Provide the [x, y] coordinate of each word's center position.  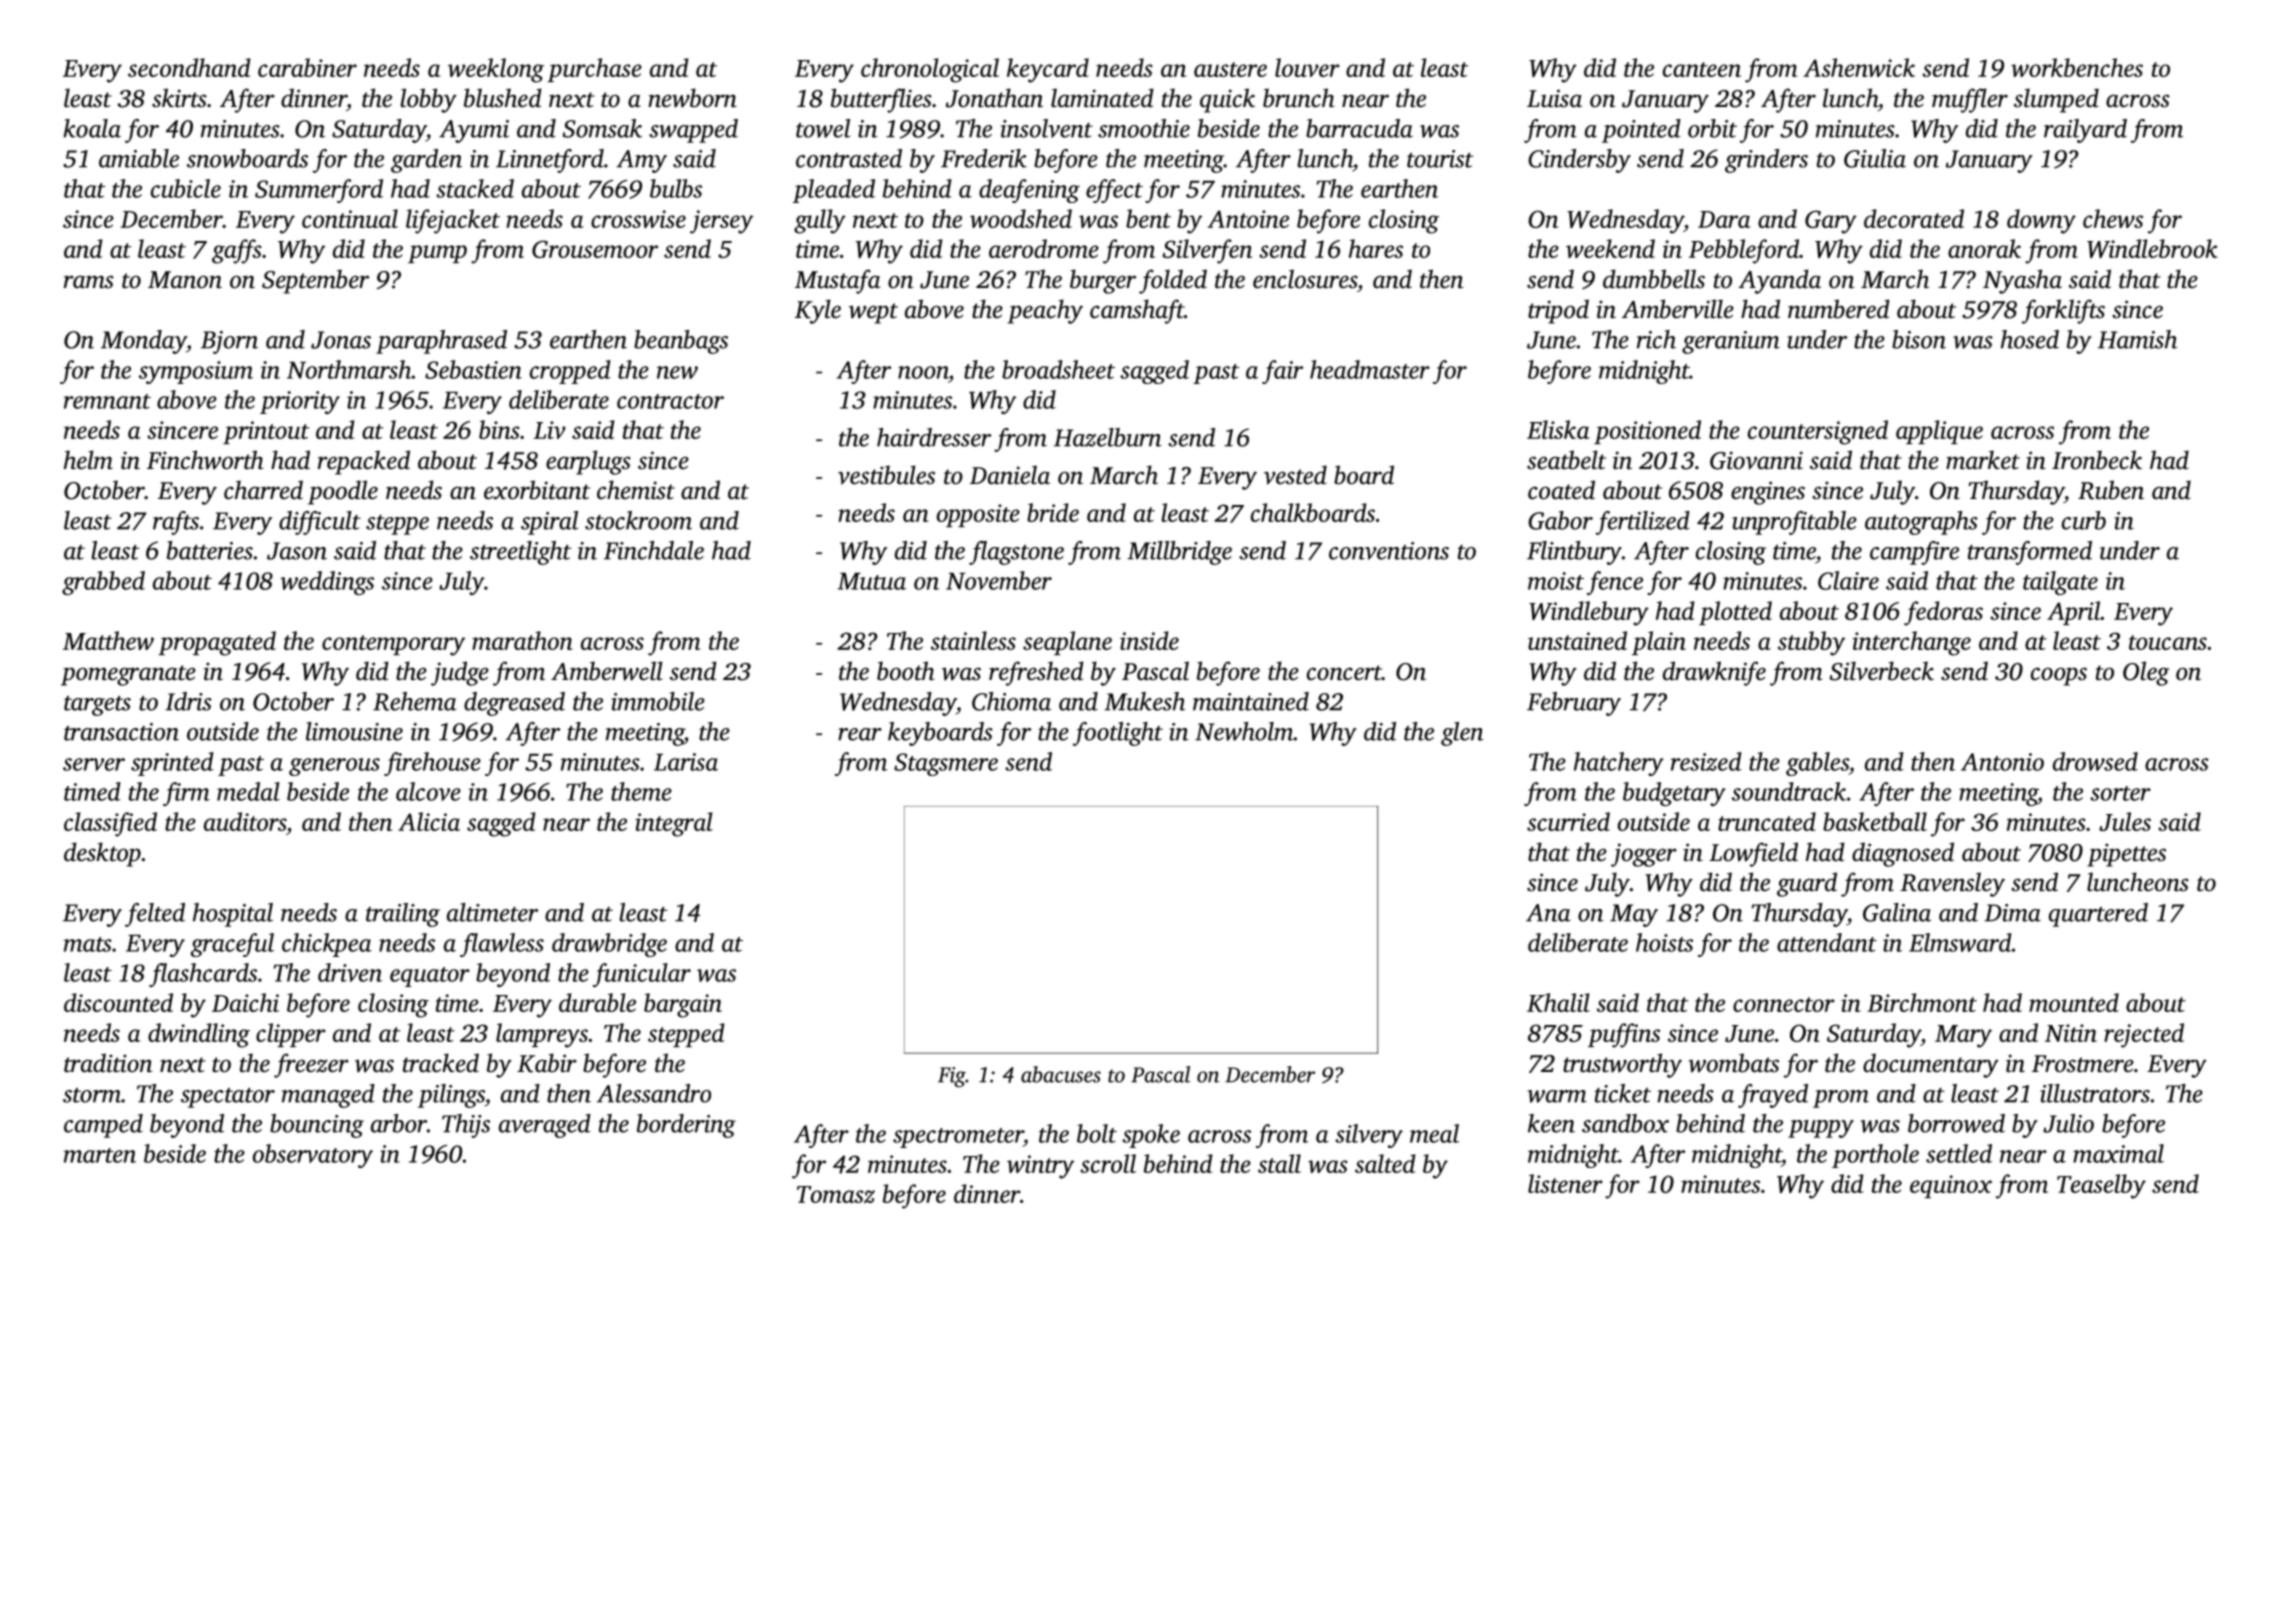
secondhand [189, 67]
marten [100, 1155]
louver [1307, 67]
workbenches [2077, 67]
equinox [1951, 1186]
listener [1565, 1183]
